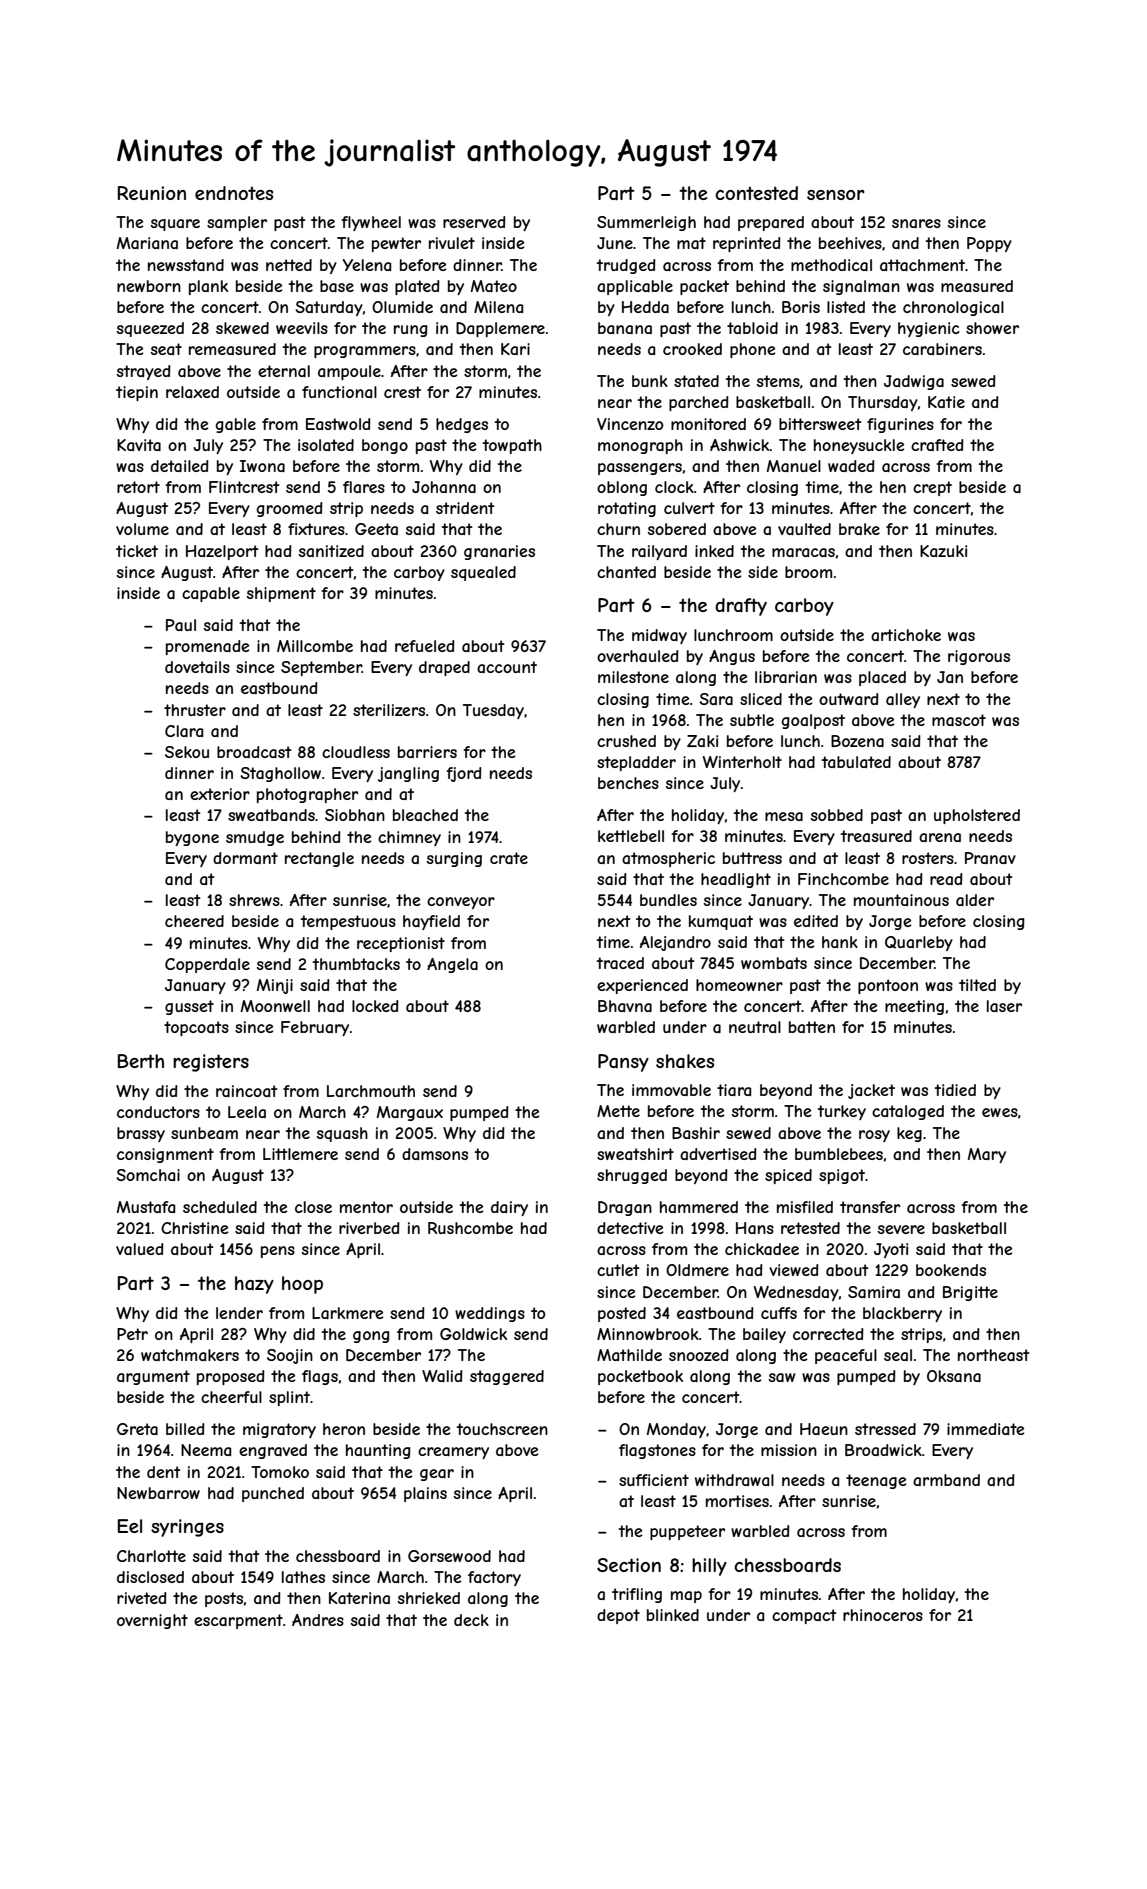  What do you see at coordinates (739, 985) in the screenshot?
I see `homeowner` at bounding box center [739, 985].
